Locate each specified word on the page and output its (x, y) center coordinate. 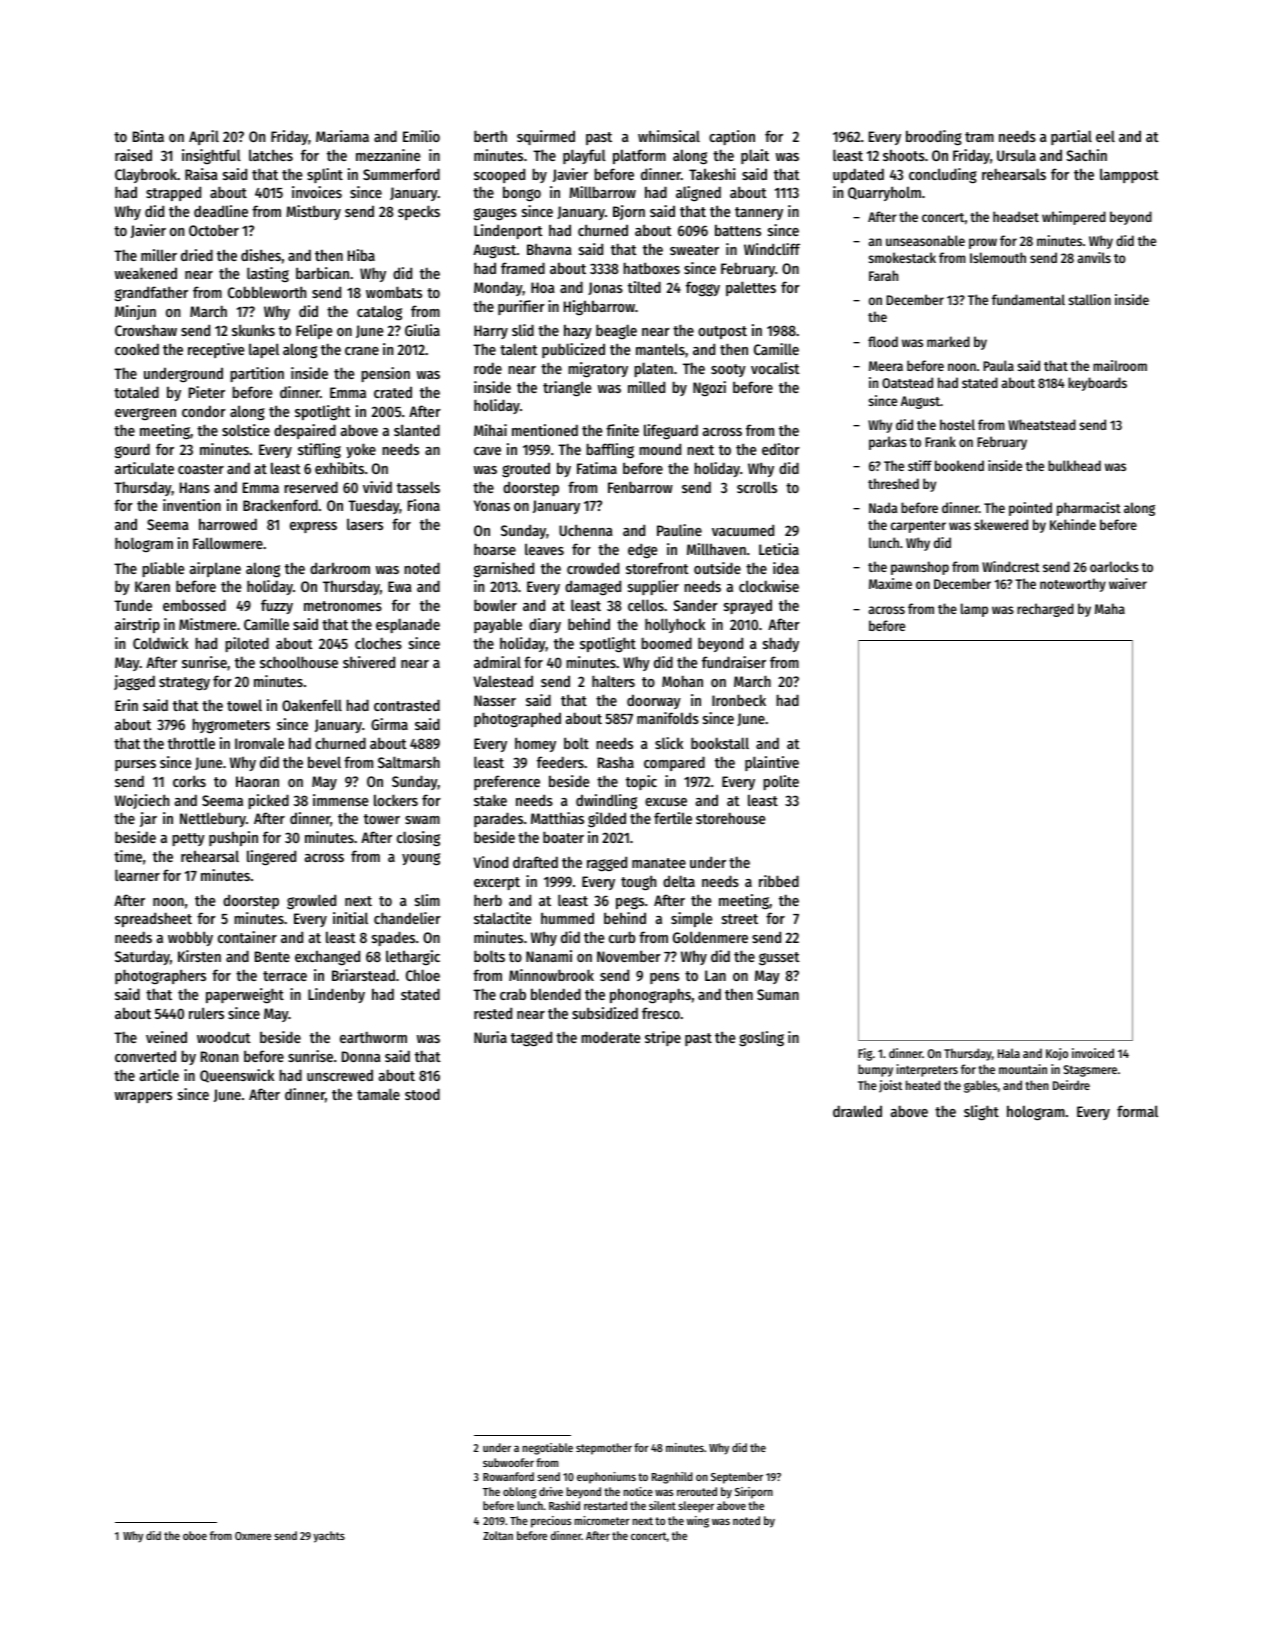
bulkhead (1074, 465)
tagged (531, 1039)
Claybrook (146, 175)
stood (422, 1094)
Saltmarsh (409, 762)
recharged (1045, 610)
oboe (195, 1535)
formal (1137, 1111)
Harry (491, 332)
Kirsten (199, 956)
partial (1071, 137)
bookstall (720, 743)
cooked (137, 349)
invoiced (1093, 1053)
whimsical (669, 136)
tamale (378, 1094)
